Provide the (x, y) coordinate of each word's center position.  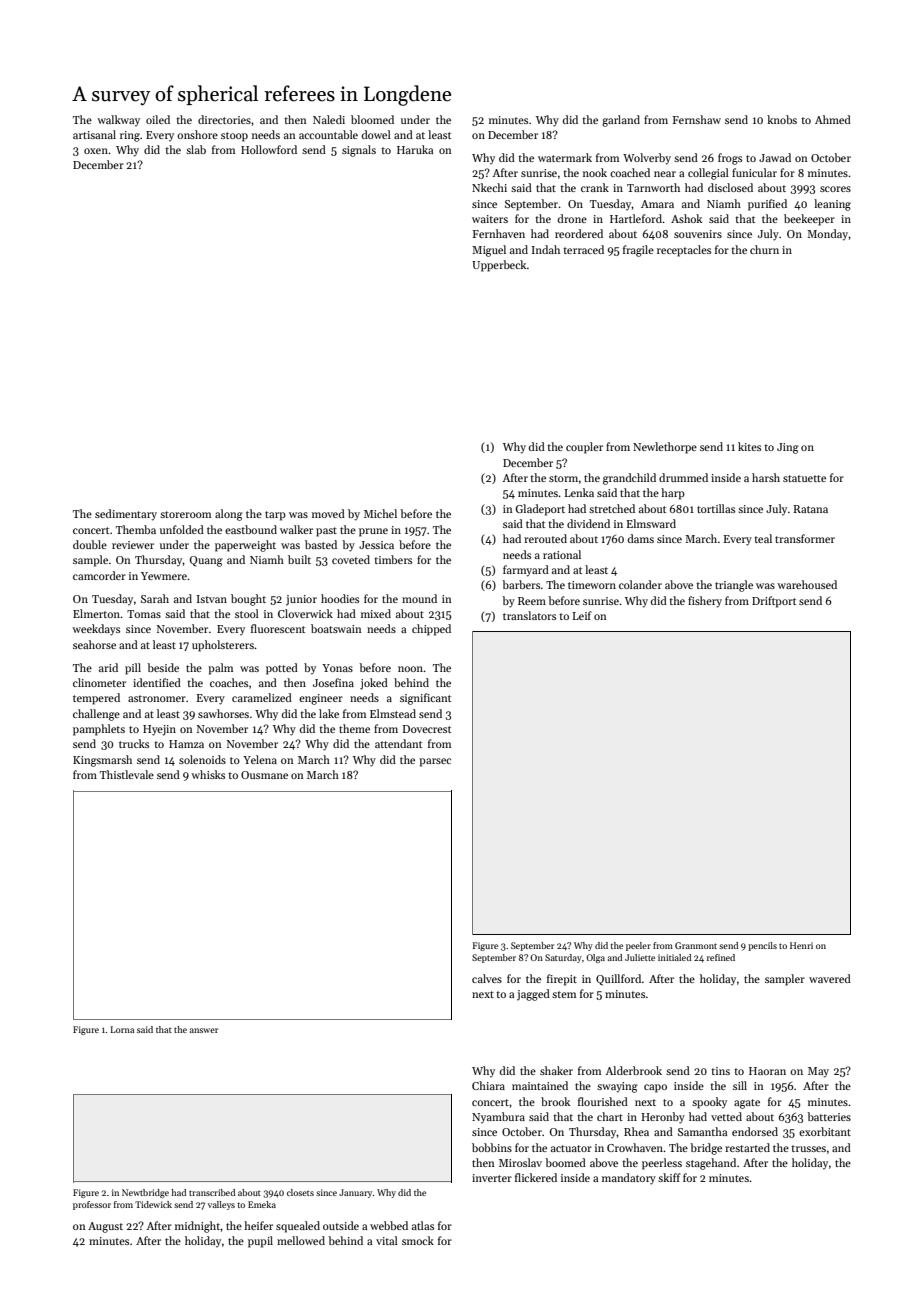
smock (418, 1240)
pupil (260, 1242)
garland (621, 121)
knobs (782, 119)
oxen (96, 151)
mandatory (629, 1179)
